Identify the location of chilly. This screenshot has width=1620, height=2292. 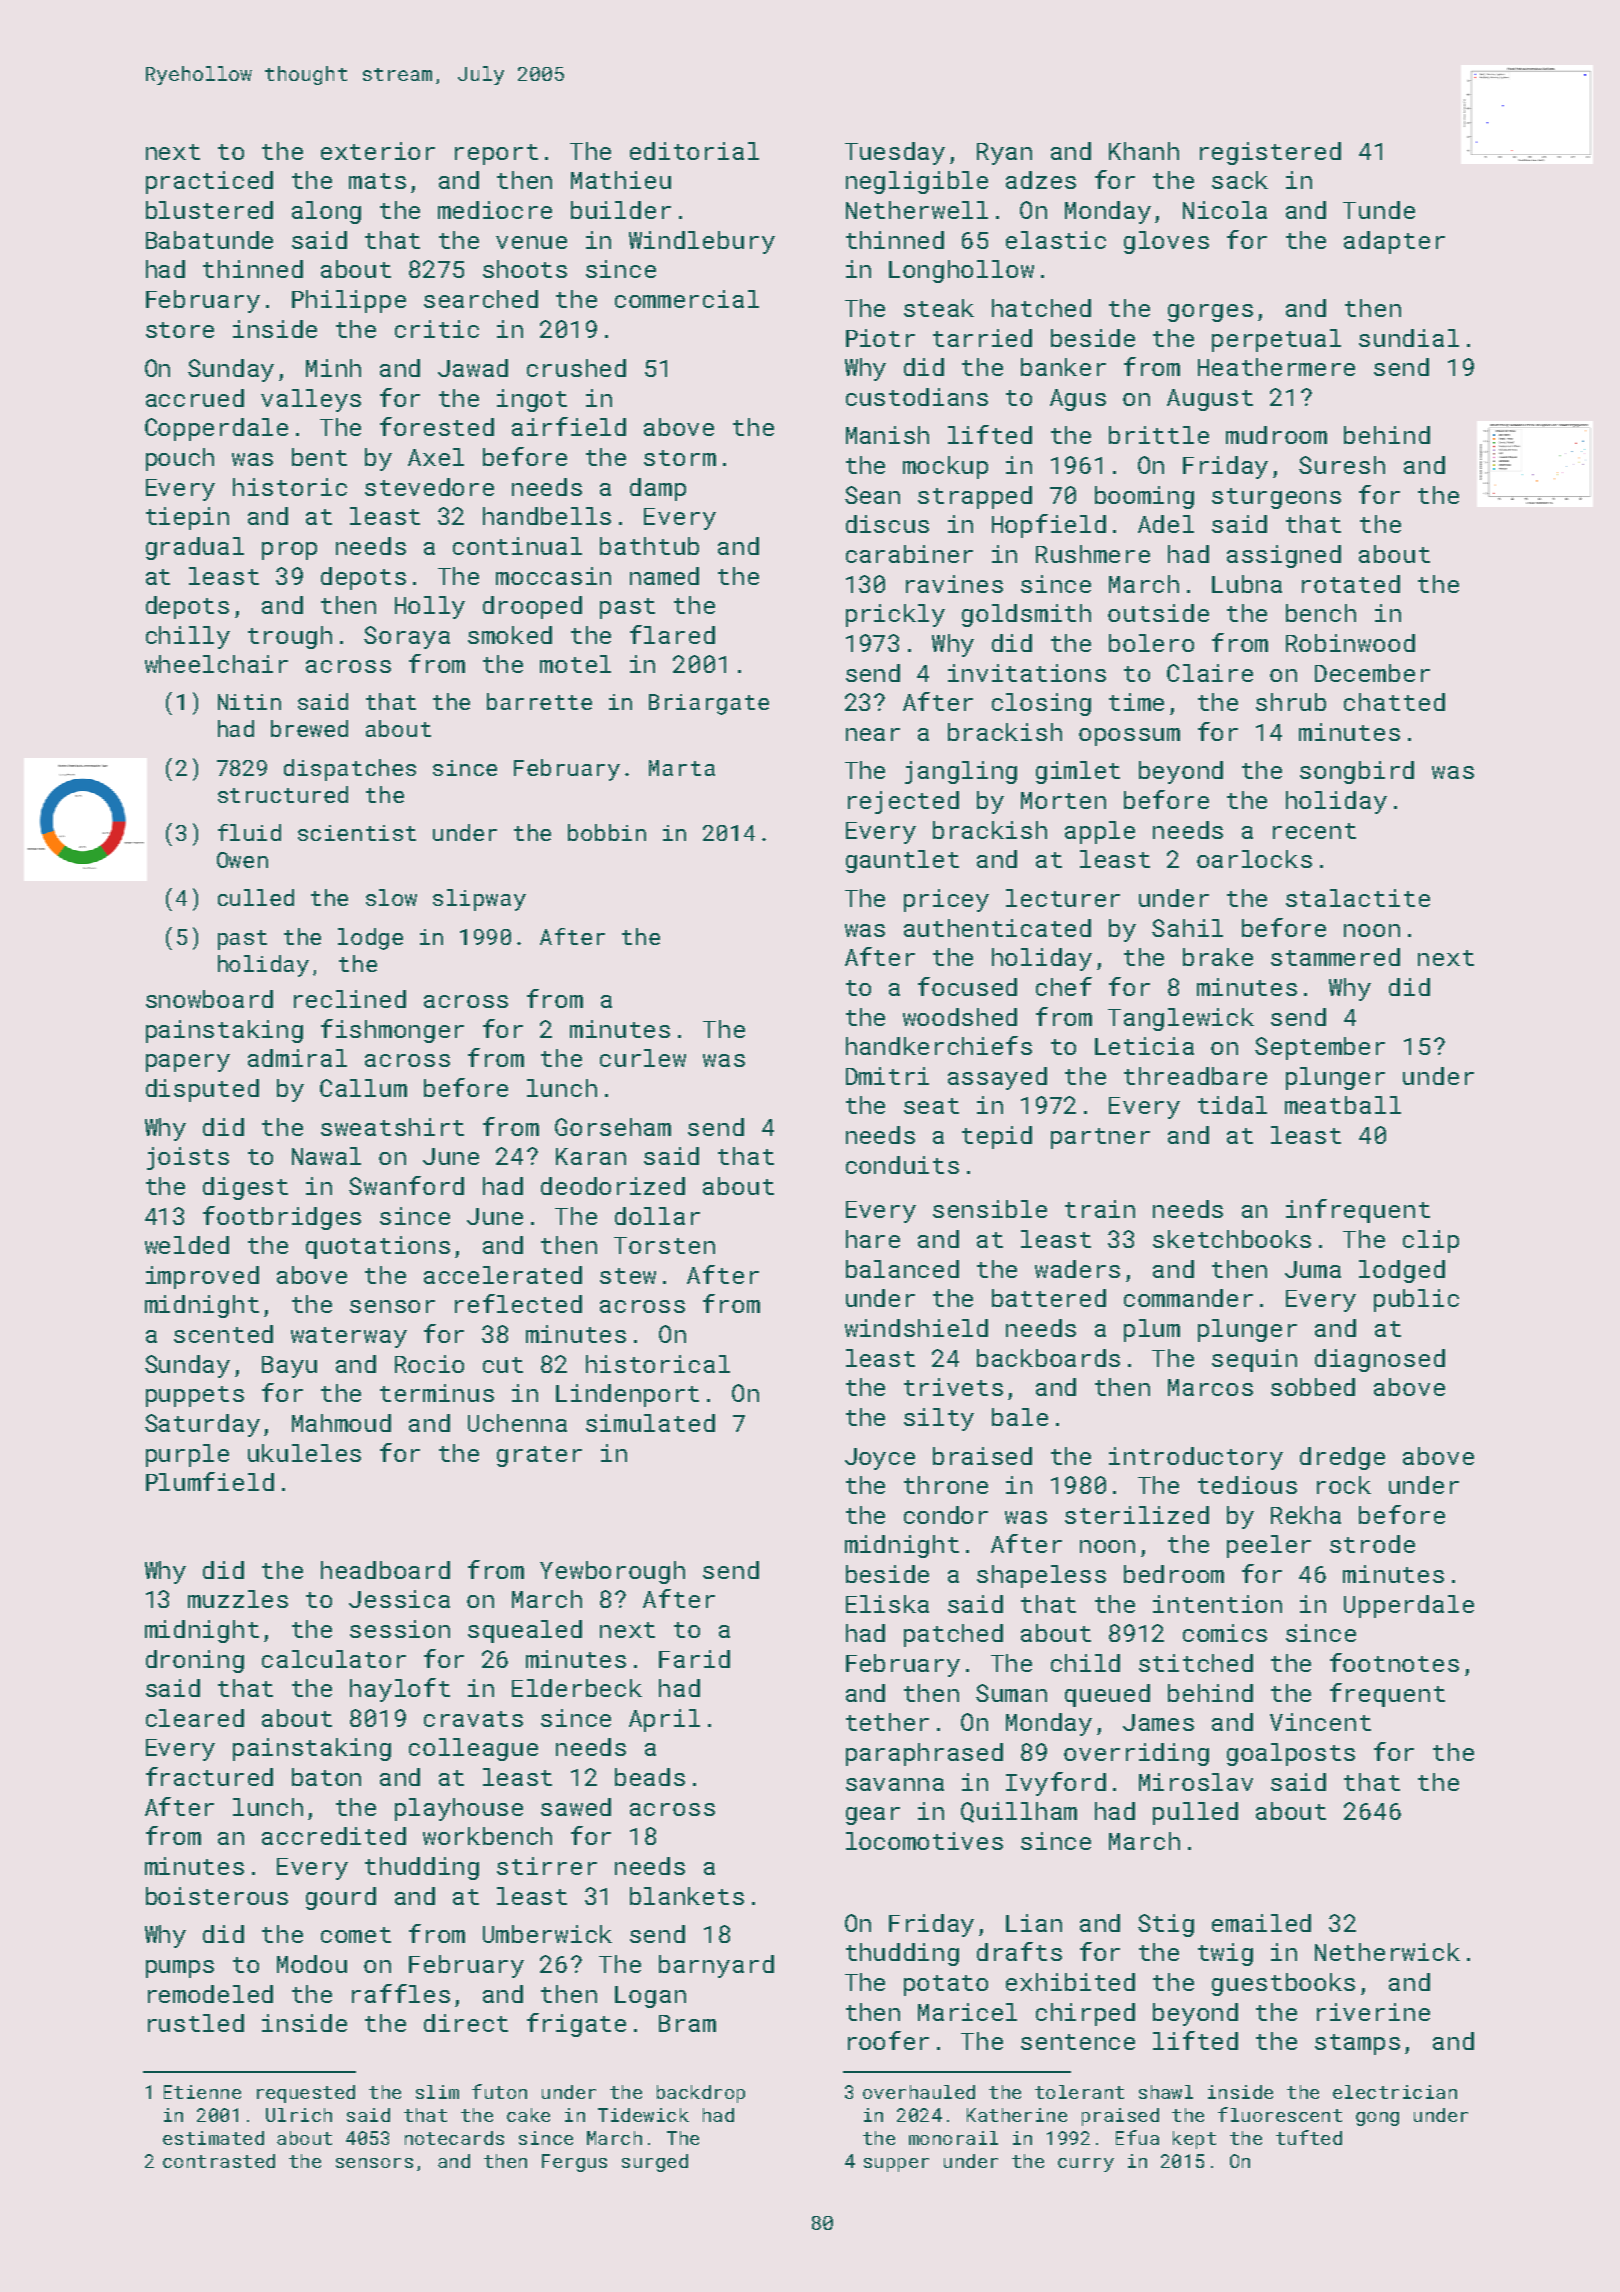
(188, 637).
